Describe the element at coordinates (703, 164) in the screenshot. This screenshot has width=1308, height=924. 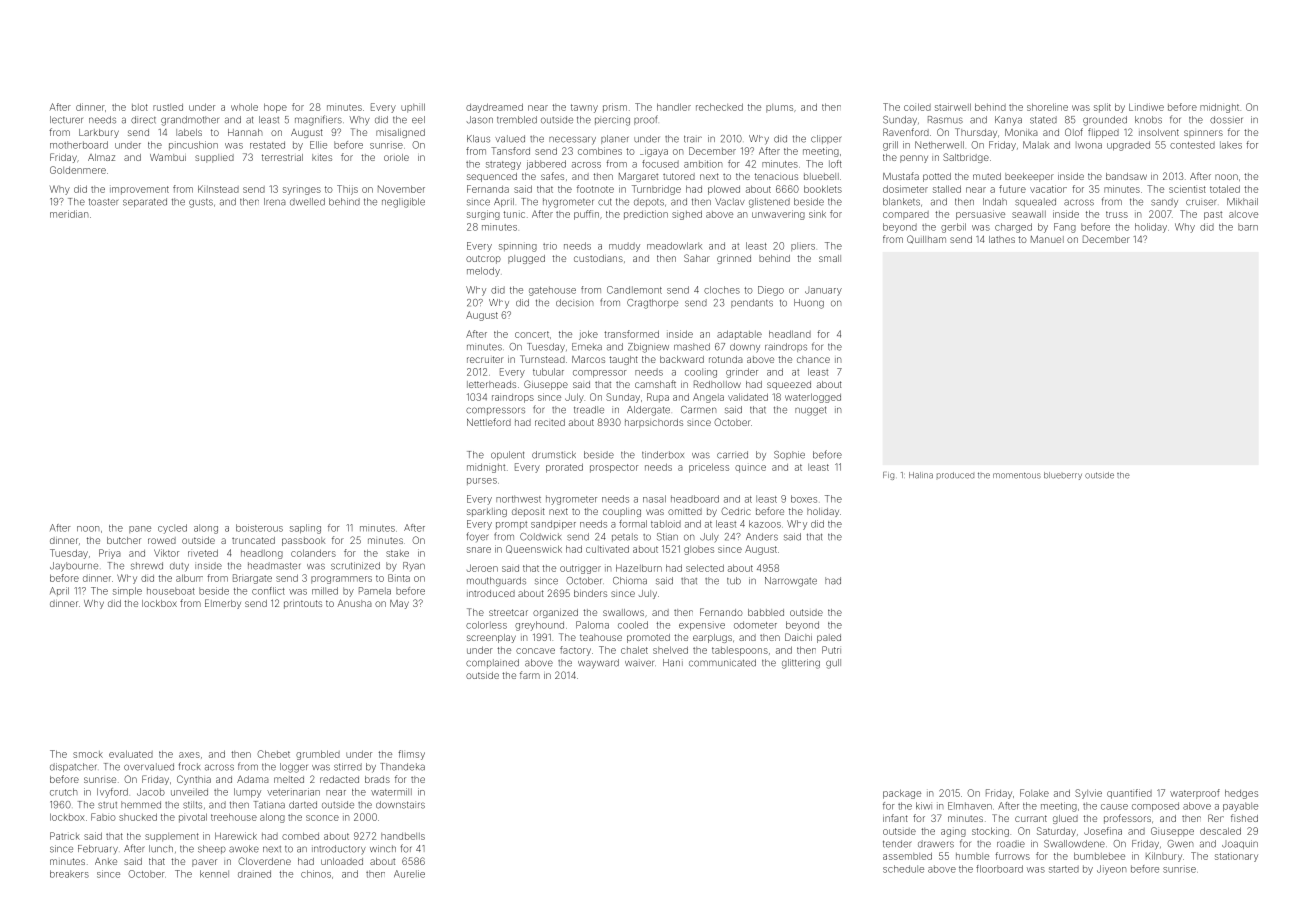
I see `ambition` at that location.
